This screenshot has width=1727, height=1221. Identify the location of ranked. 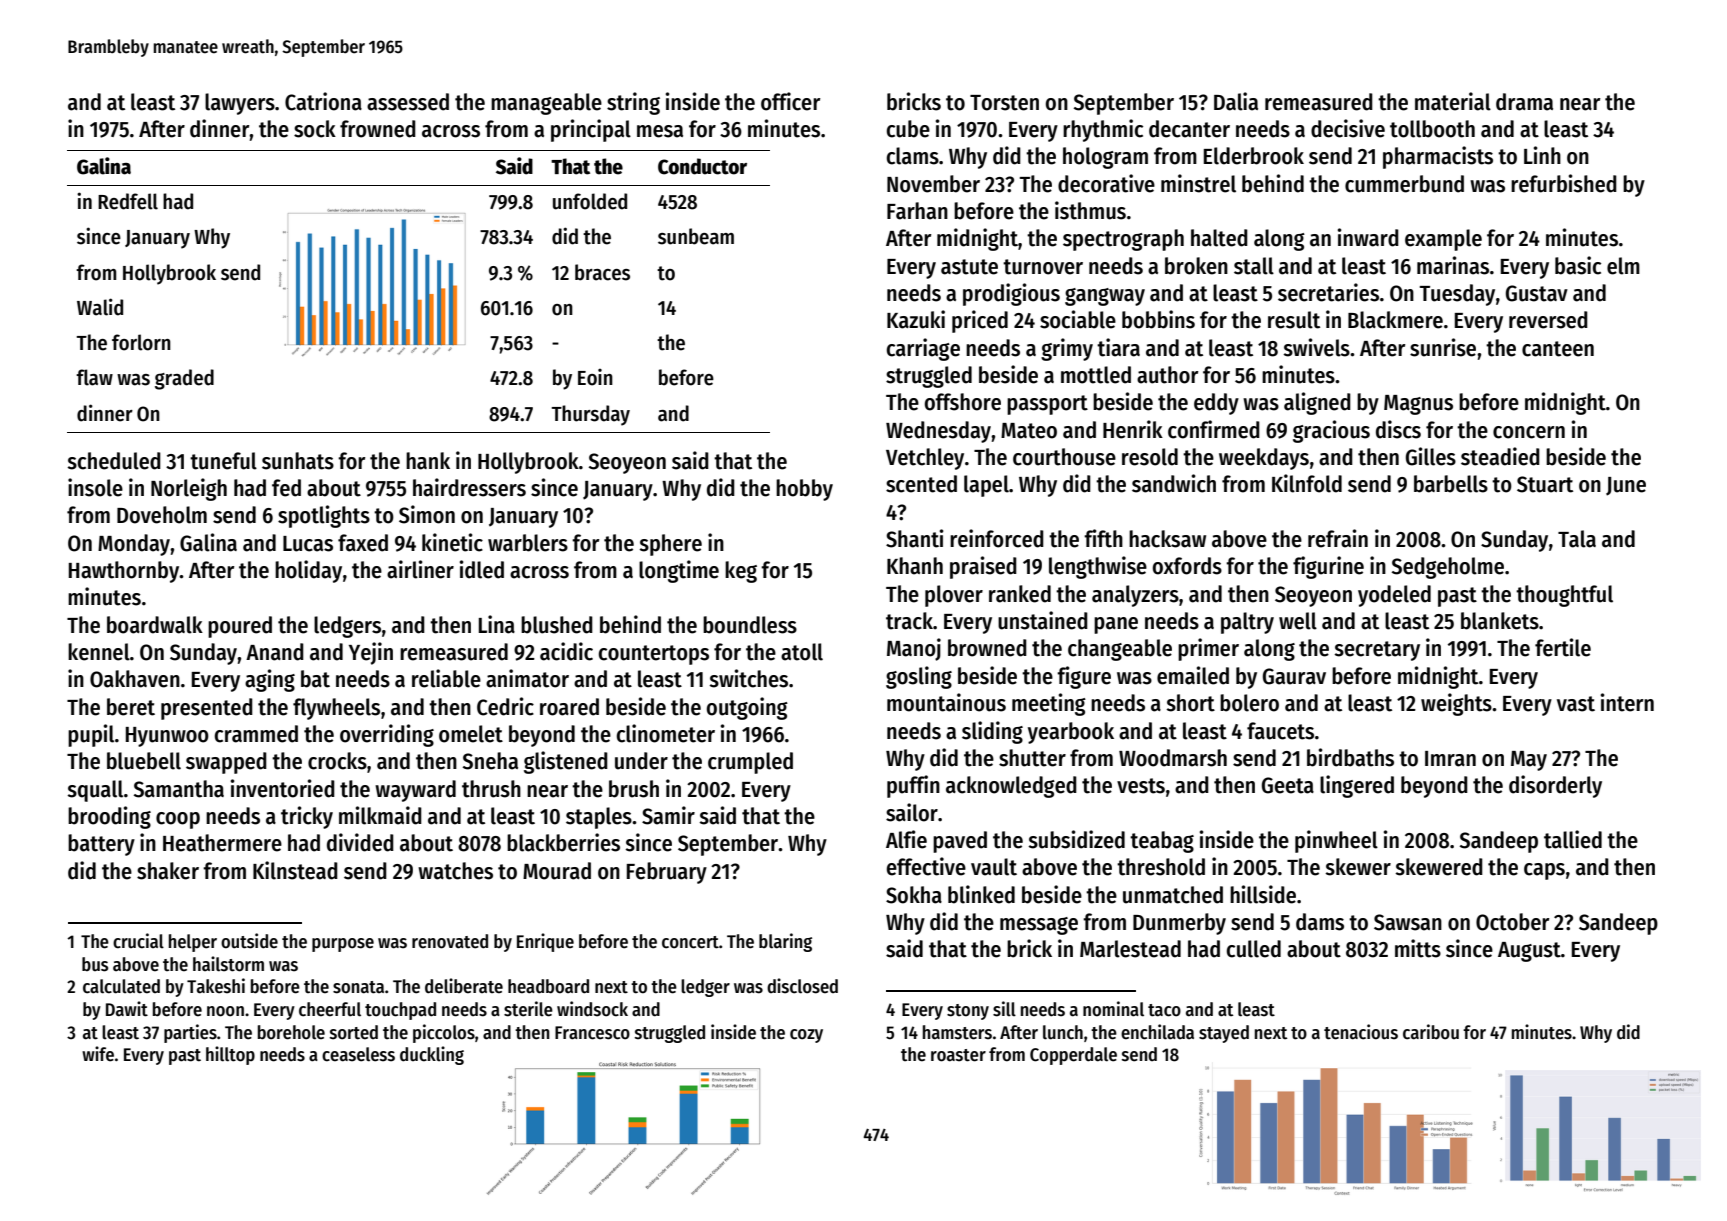
(1020, 594).
